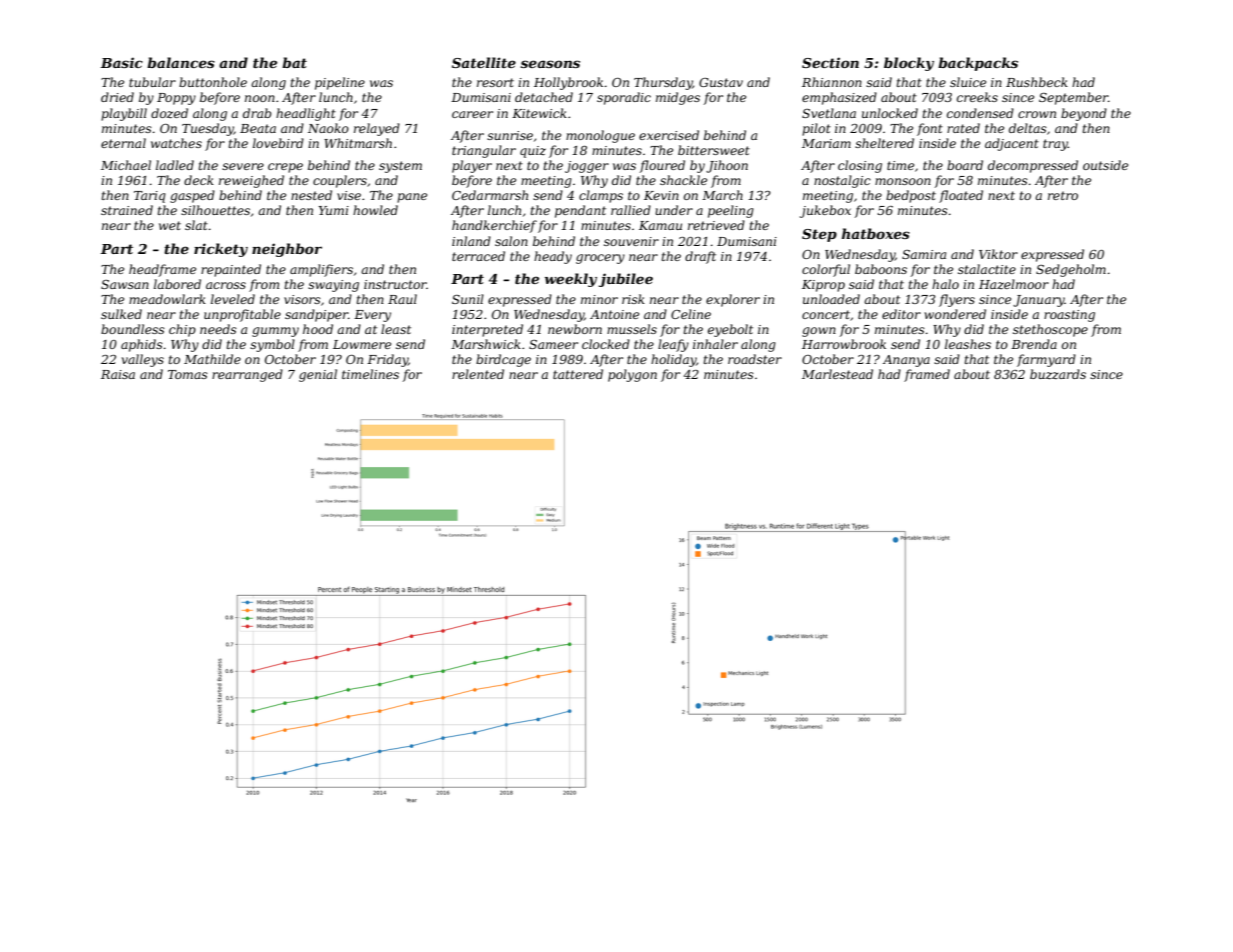 Image resolution: width=1233 pixels, height=952 pixels. Describe the element at coordinates (823, 286) in the screenshot. I see `Kiprop` at that location.
